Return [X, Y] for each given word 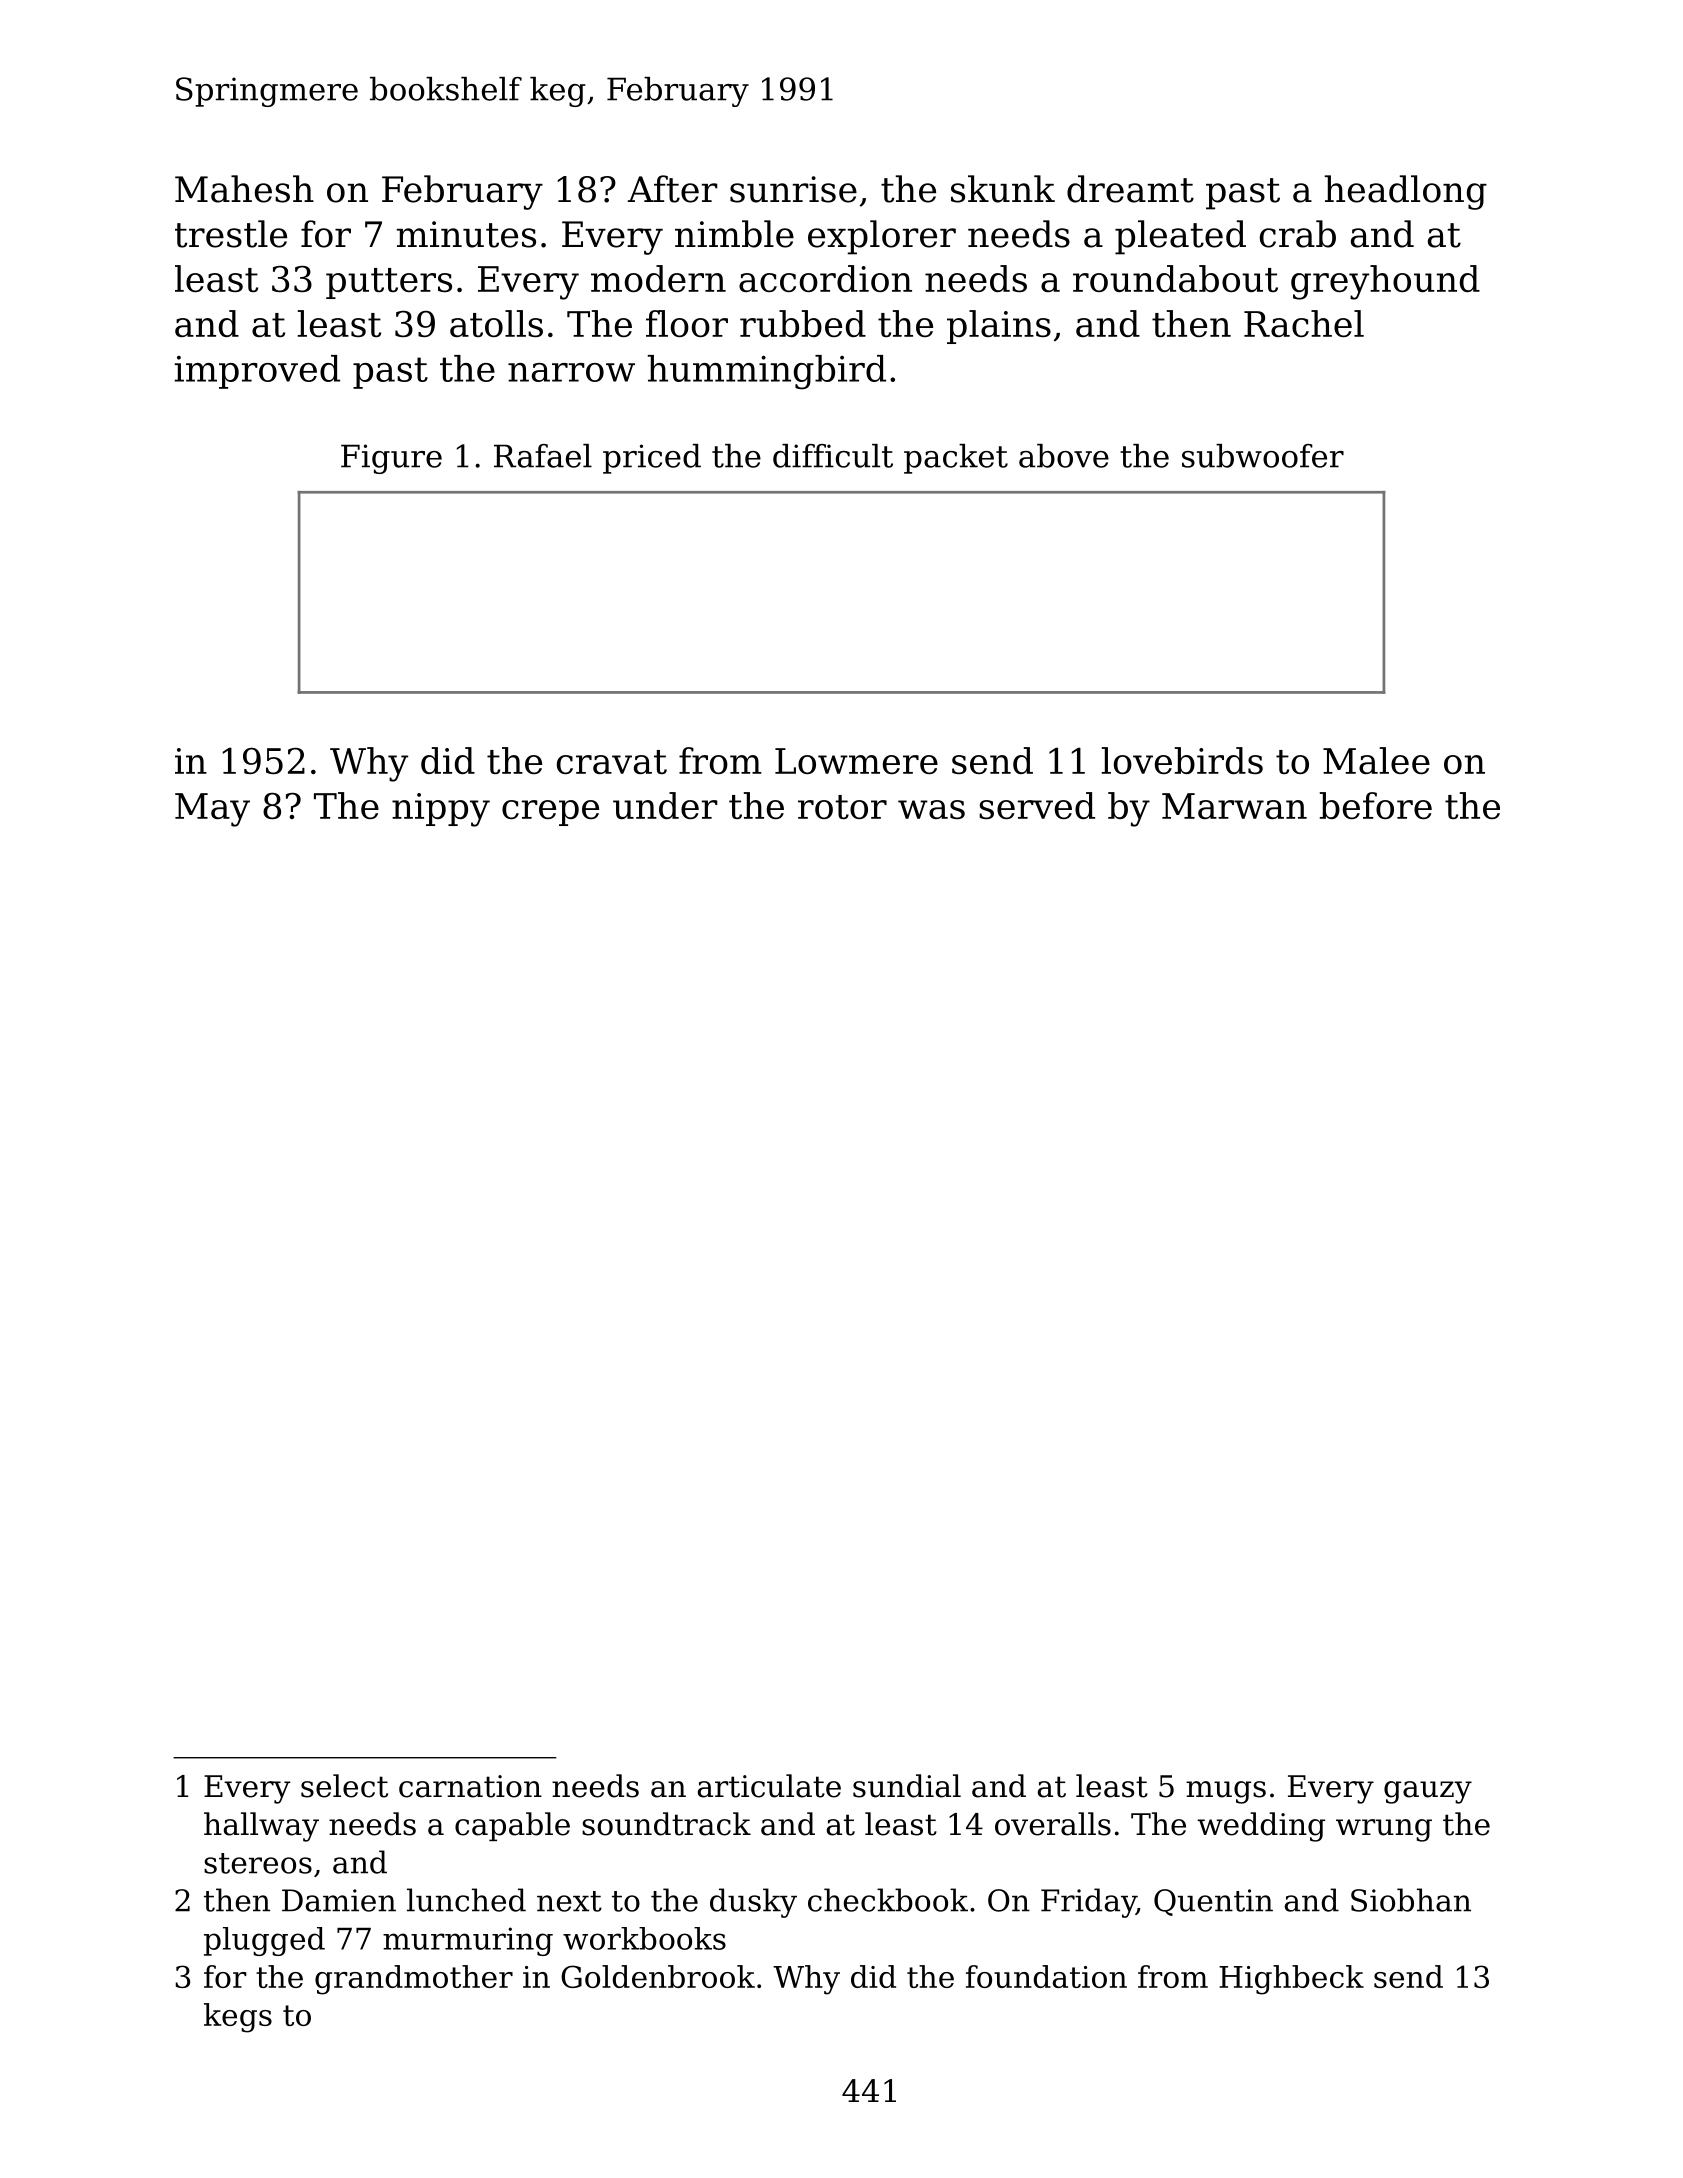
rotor [842, 807]
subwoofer [1263, 456]
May [212, 810]
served [1037, 805]
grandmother [414, 1980]
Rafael [543, 456]
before [1376, 805]
